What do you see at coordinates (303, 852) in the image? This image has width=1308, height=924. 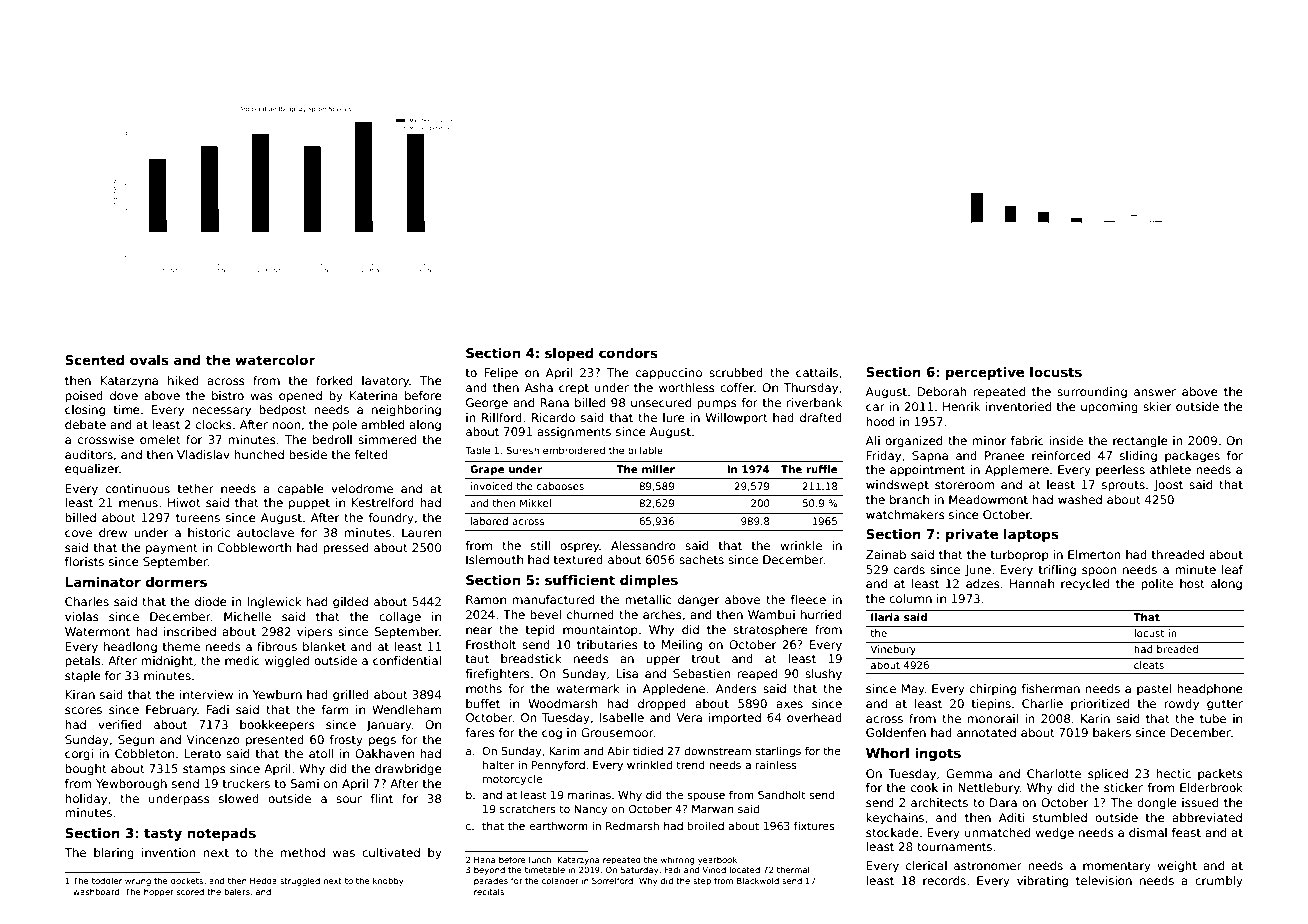 I see `method` at bounding box center [303, 852].
